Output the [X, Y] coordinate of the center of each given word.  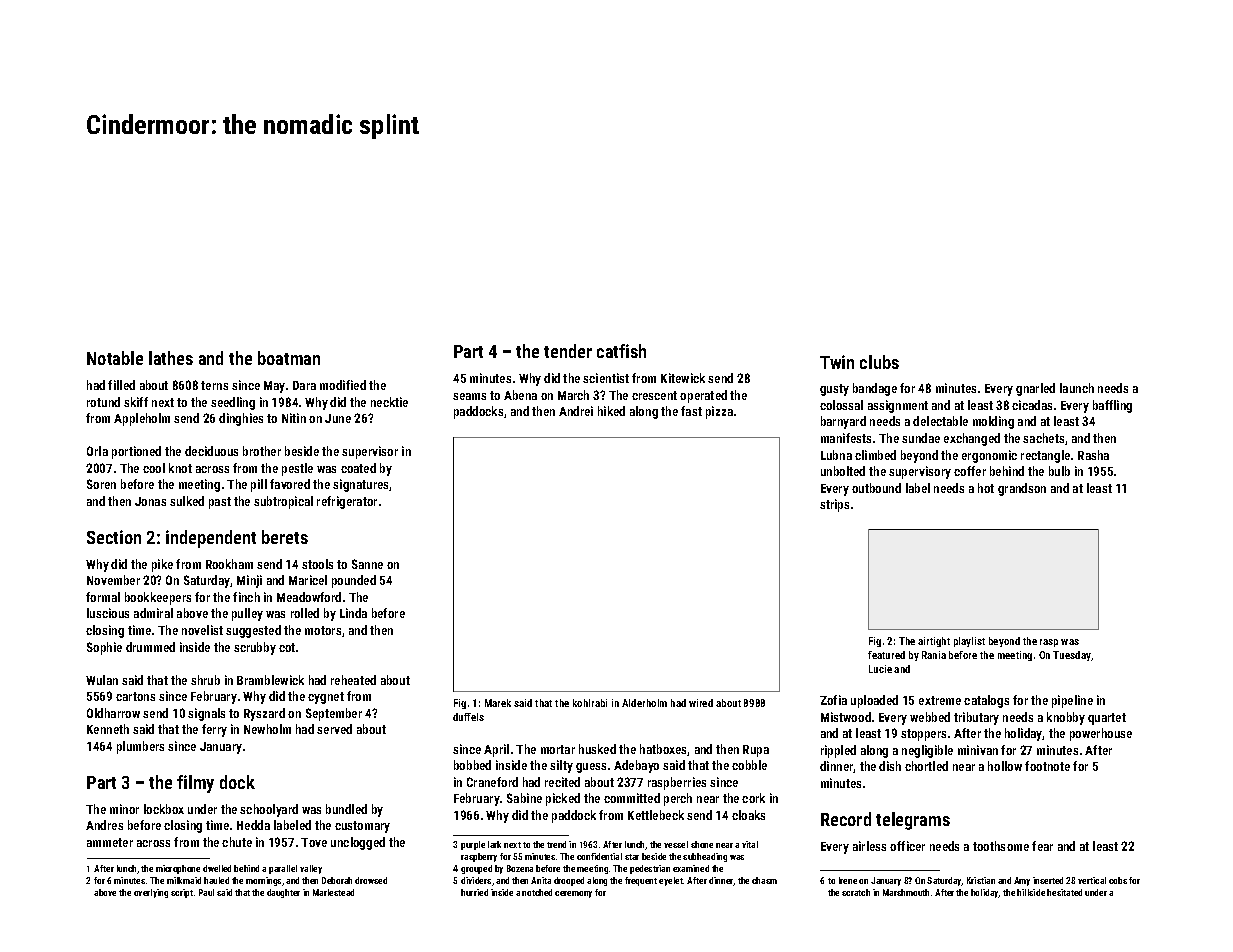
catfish [621, 351]
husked [597, 749]
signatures [361, 485]
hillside [1031, 892]
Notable [115, 358]
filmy [195, 784]
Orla [97, 451]
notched [537, 892]
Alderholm [644, 703]
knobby [1066, 718]
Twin [837, 362]
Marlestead [333, 892]
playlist [969, 642]
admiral [153, 613]
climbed [875, 455]
